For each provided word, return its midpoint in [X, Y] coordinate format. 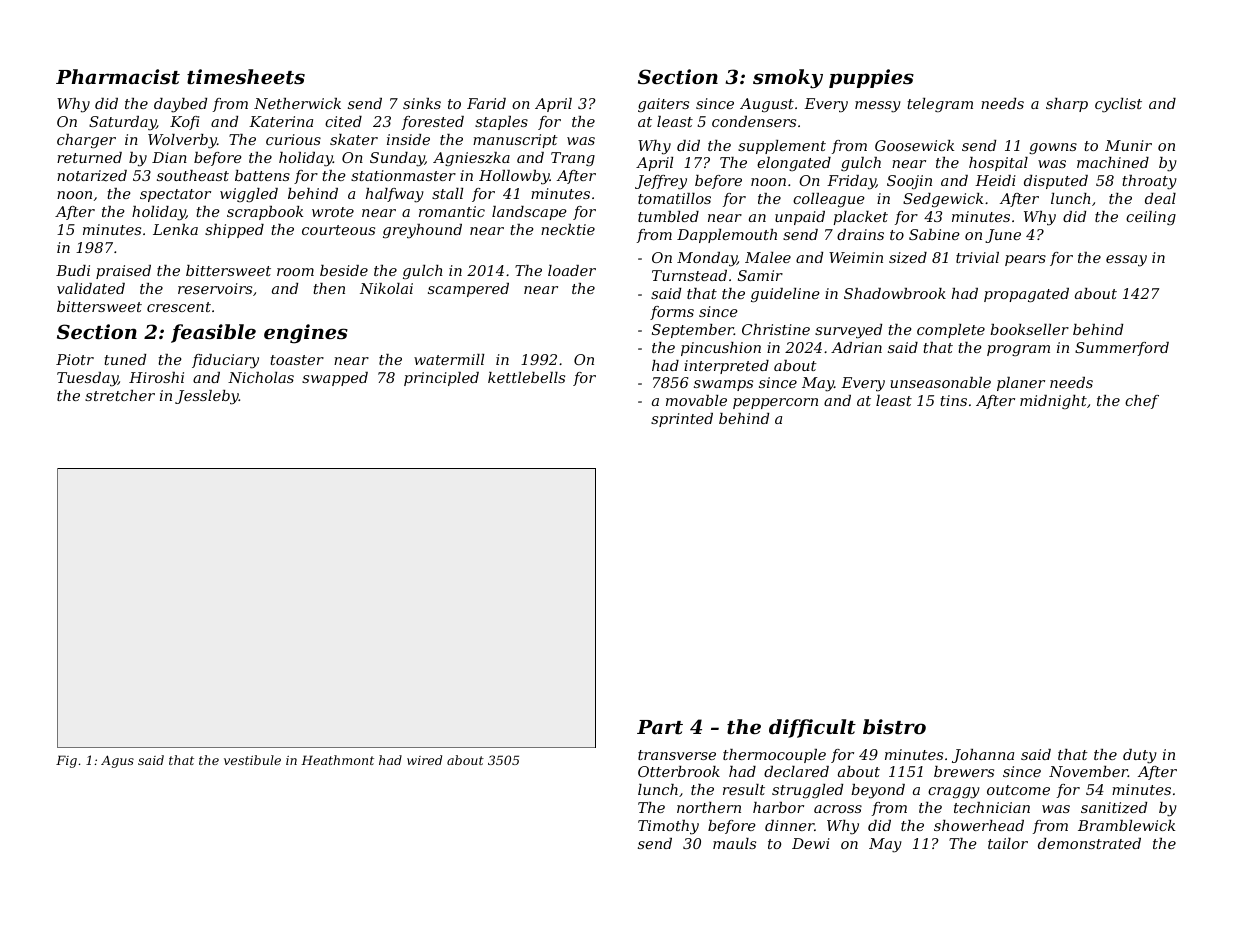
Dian [169, 157]
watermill [449, 359]
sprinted [682, 420]
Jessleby [207, 397]
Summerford [1122, 349]
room [295, 272]
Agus [117, 761]
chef [1142, 402]
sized [908, 258]
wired [424, 760]
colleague [829, 200]
